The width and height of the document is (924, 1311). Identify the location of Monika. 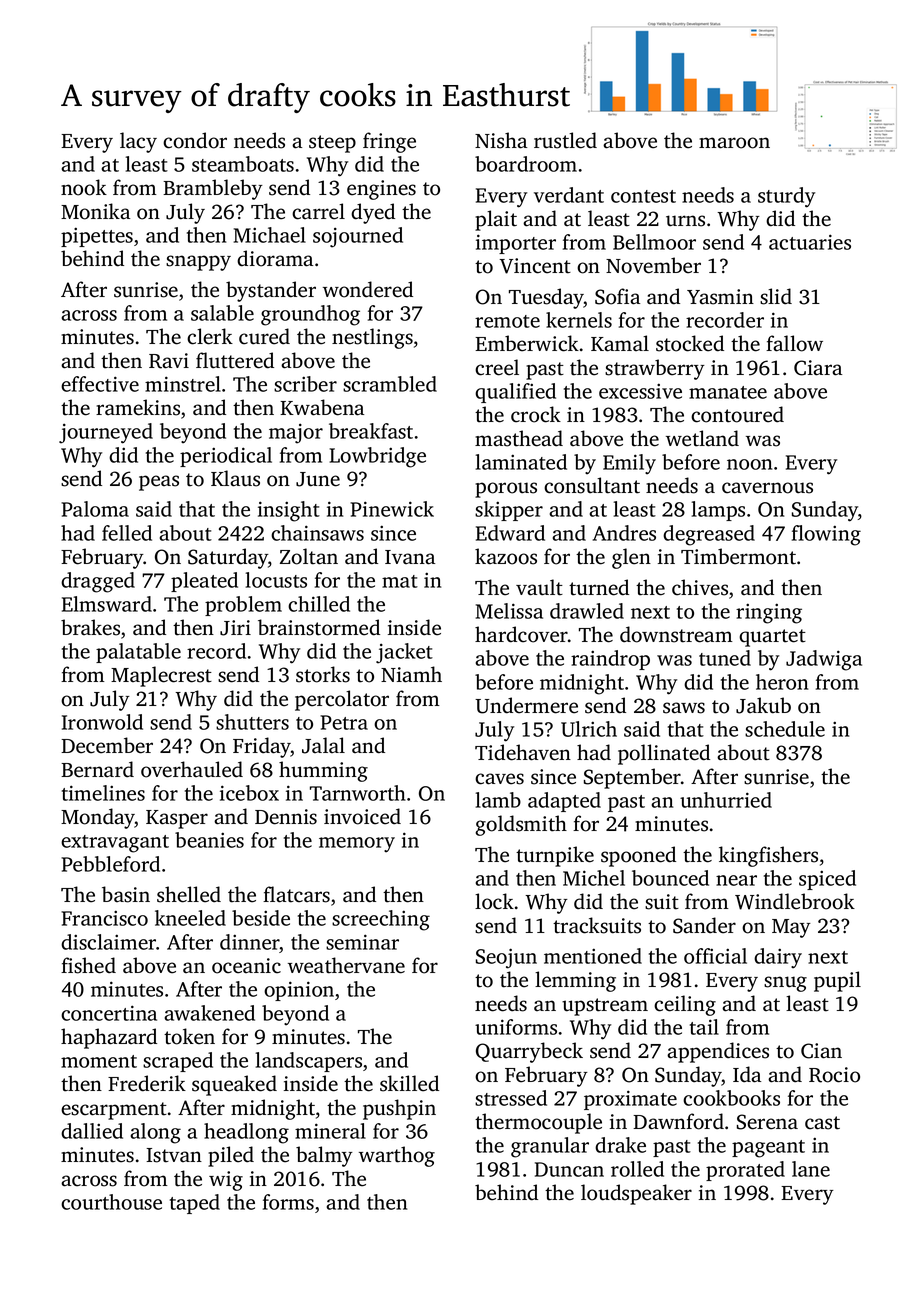
(95, 211).
